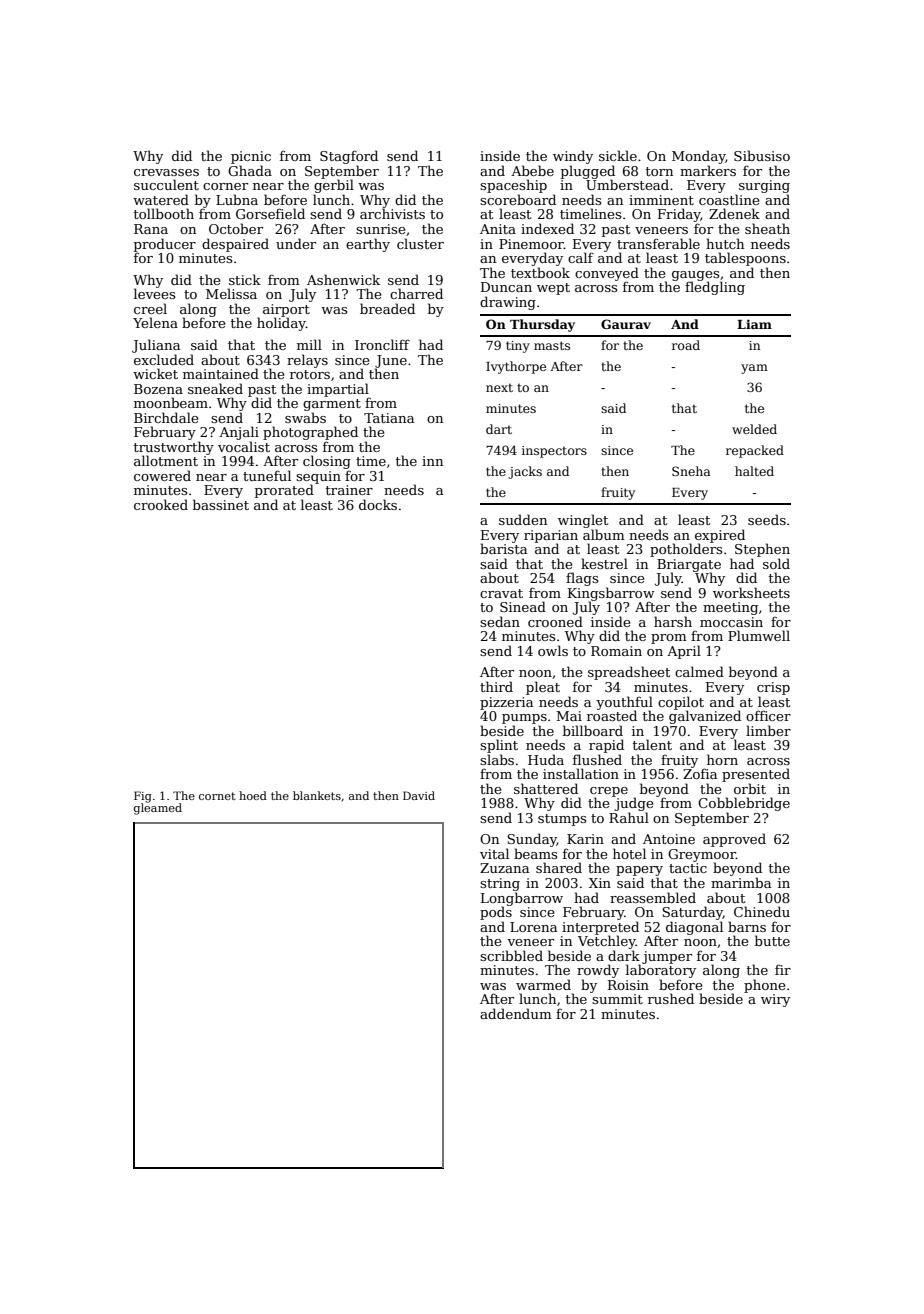 The height and width of the screenshot is (1314, 924). Describe the element at coordinates (762, 911) in the screenshot. I see `Chinedu` at that location.
